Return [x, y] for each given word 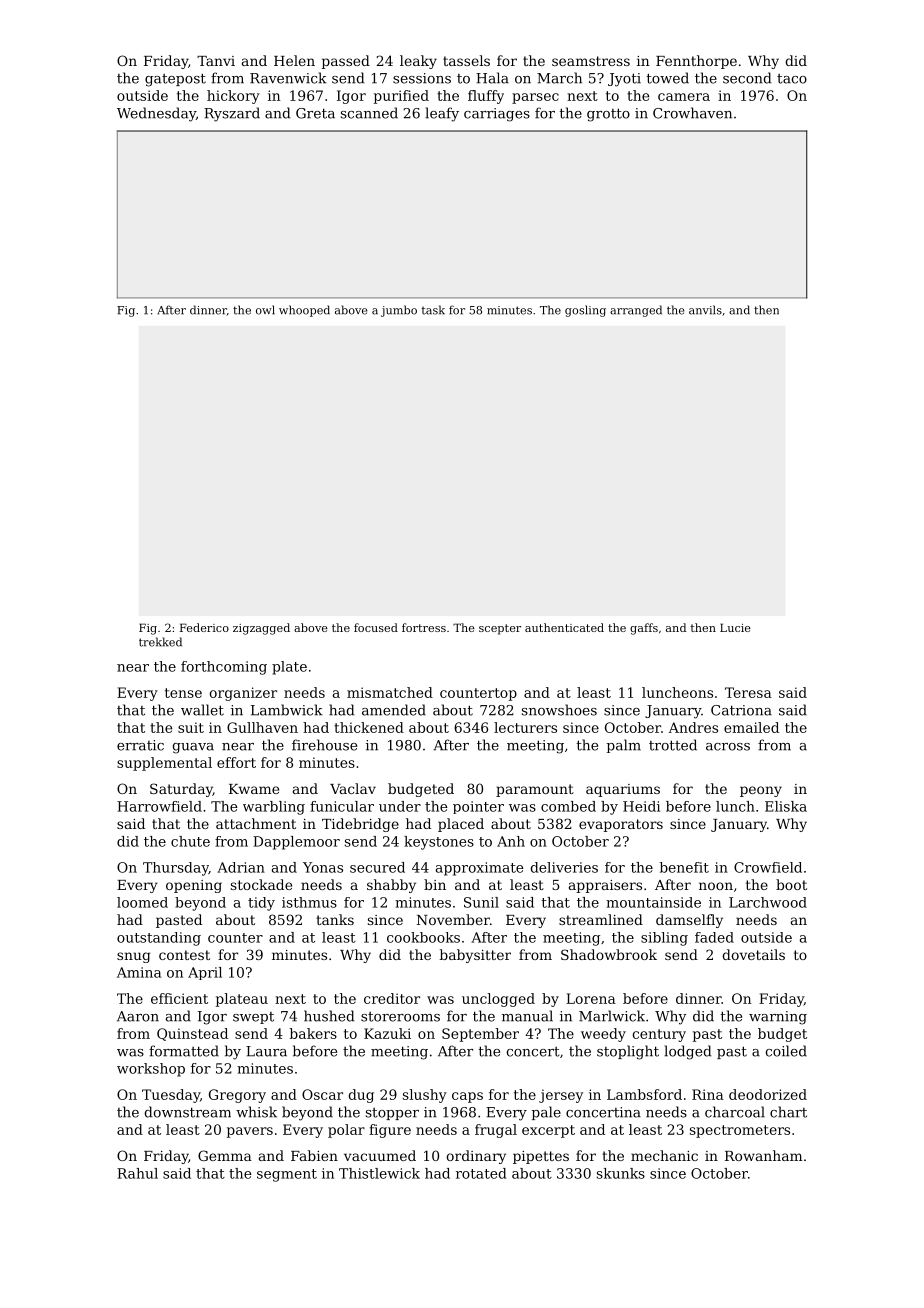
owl [265, 310]
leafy [442, 114]
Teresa [748, 692]
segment [287, 1175]
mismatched [390, 692]
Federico [204, 627]
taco [792, 79]
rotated [481, 1173]
